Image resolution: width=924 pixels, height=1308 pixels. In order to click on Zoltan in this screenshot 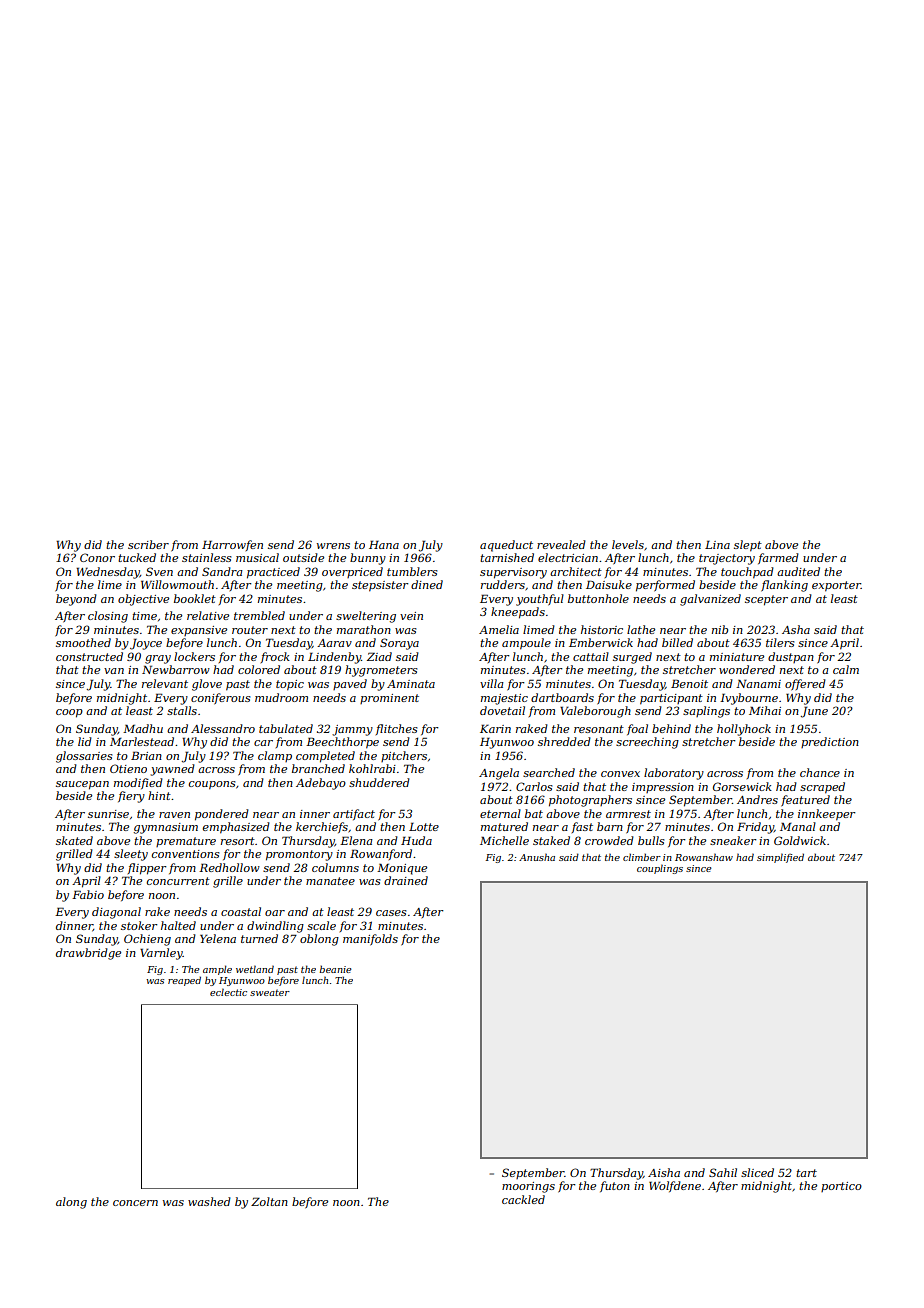, I will do `click(269, 1201)`.
